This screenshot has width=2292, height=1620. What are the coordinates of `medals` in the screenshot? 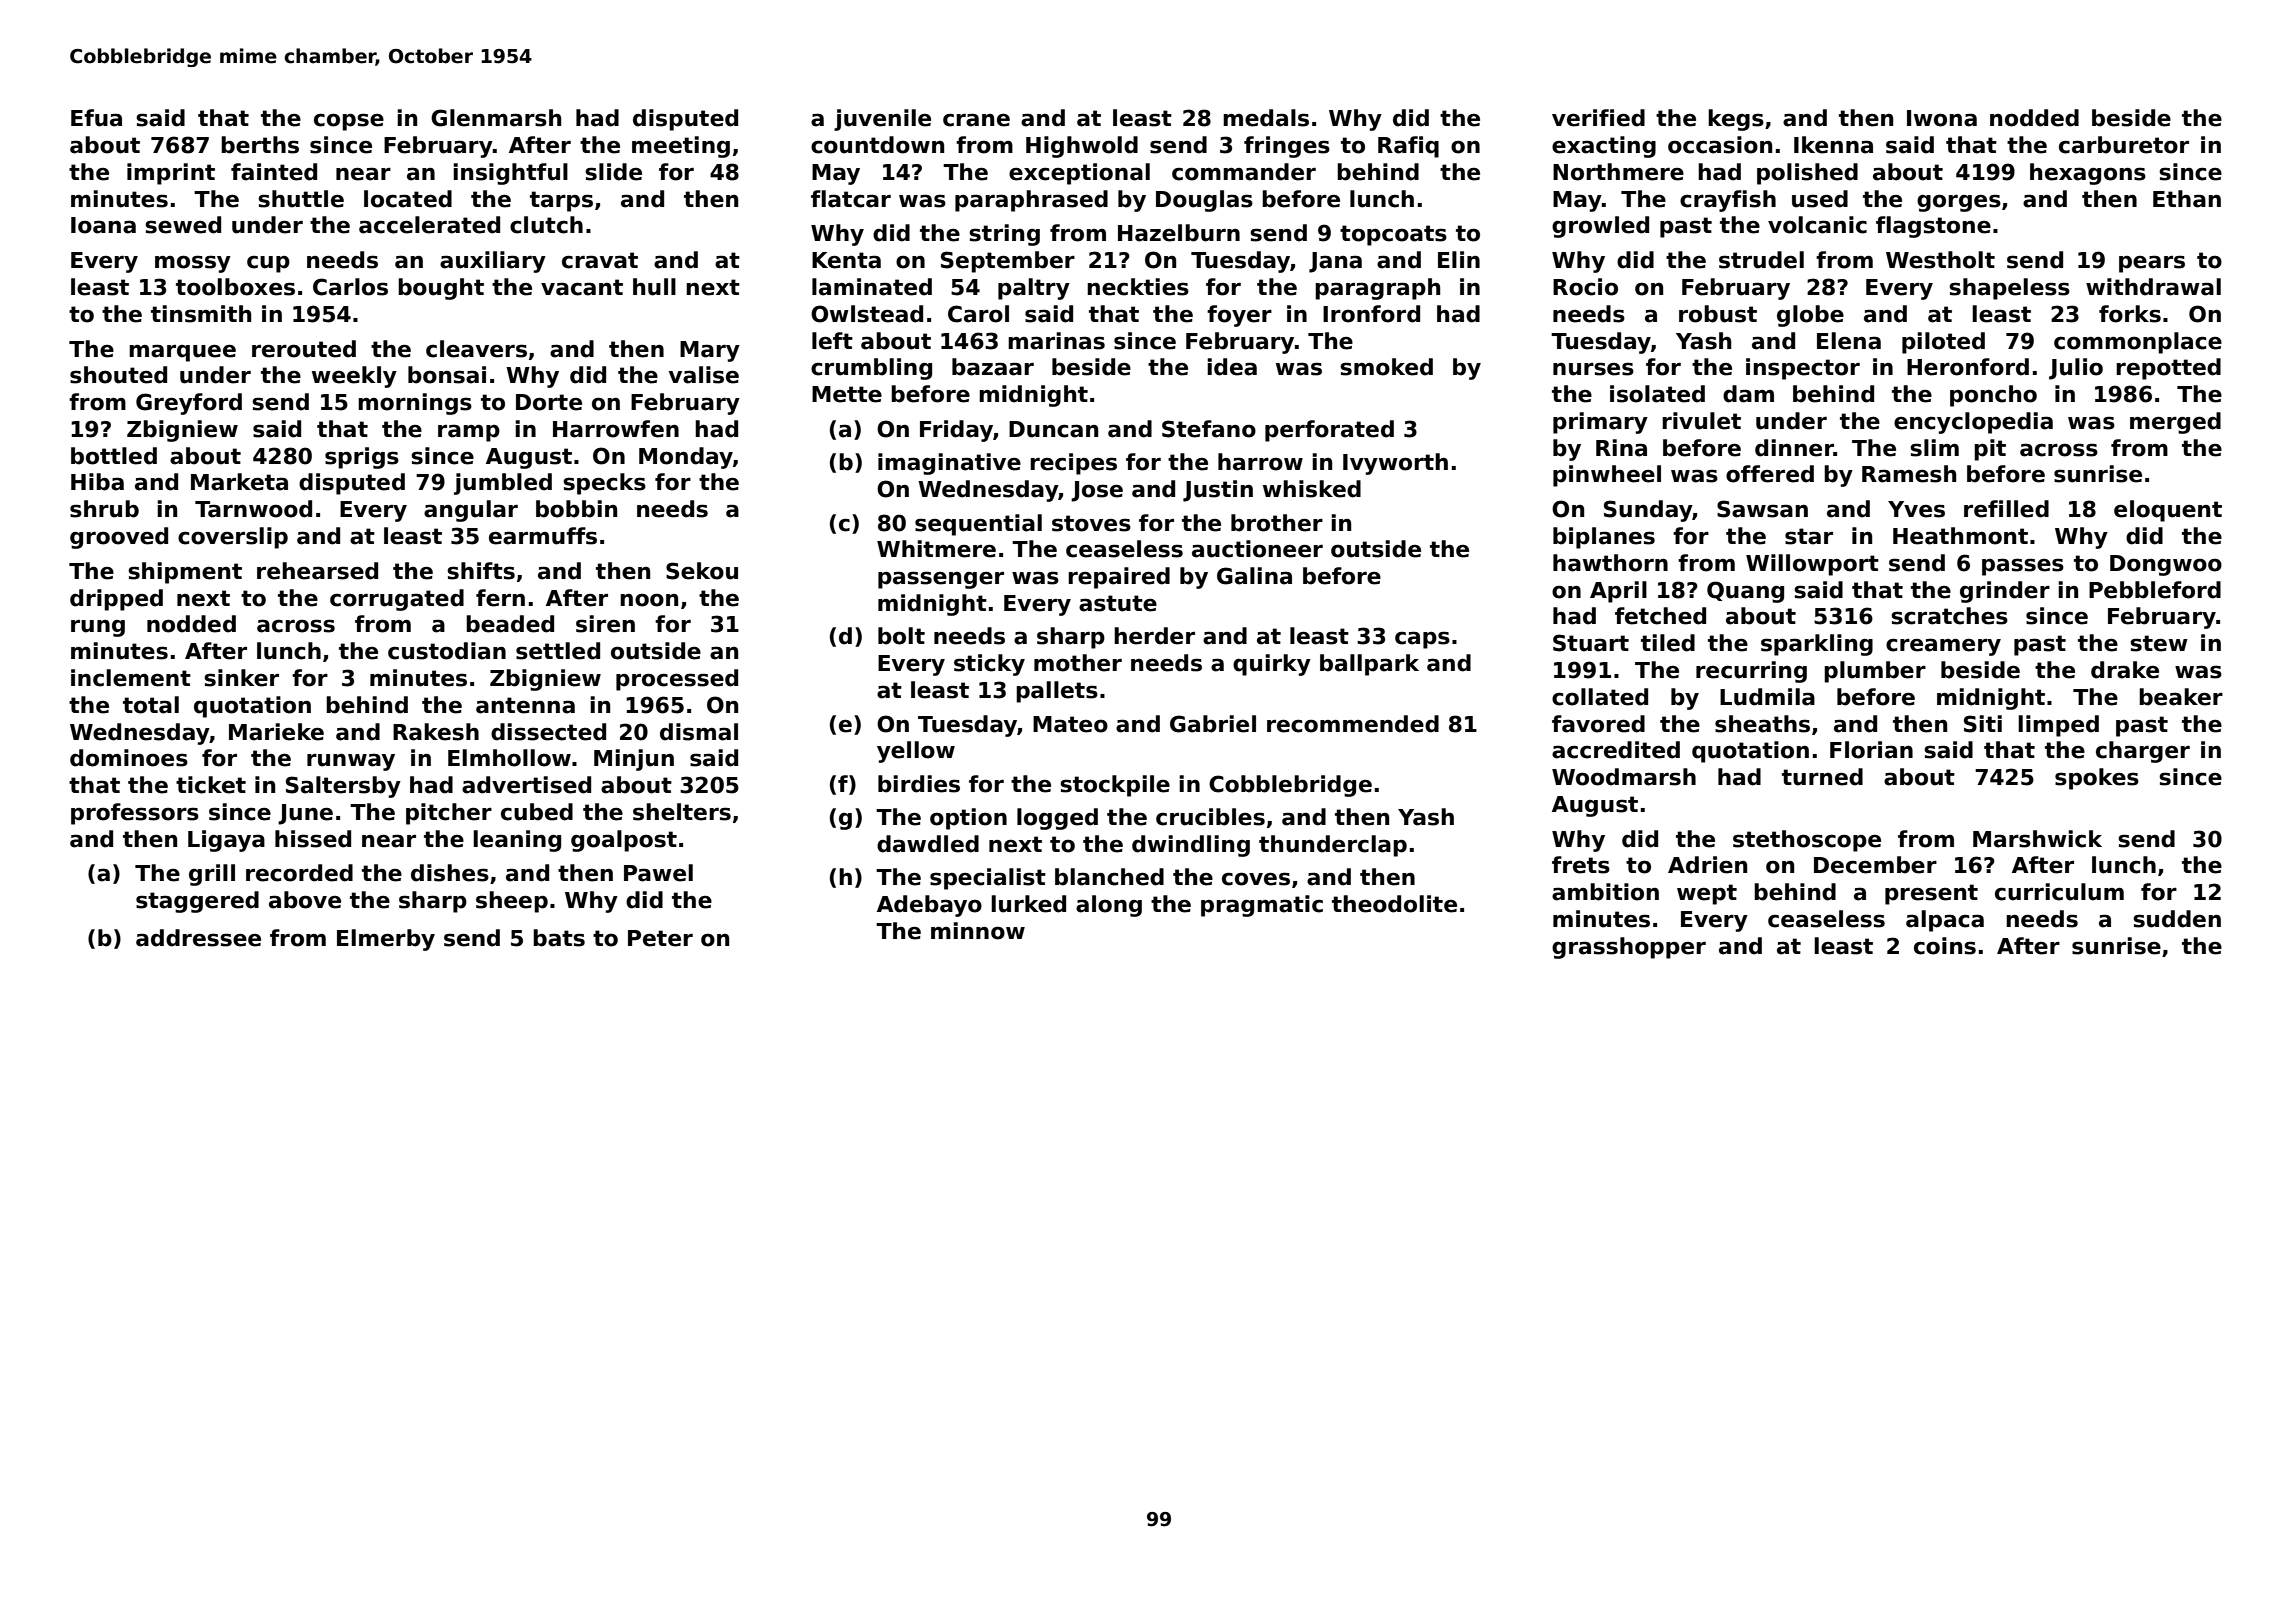 It's located at (1266, 118).
